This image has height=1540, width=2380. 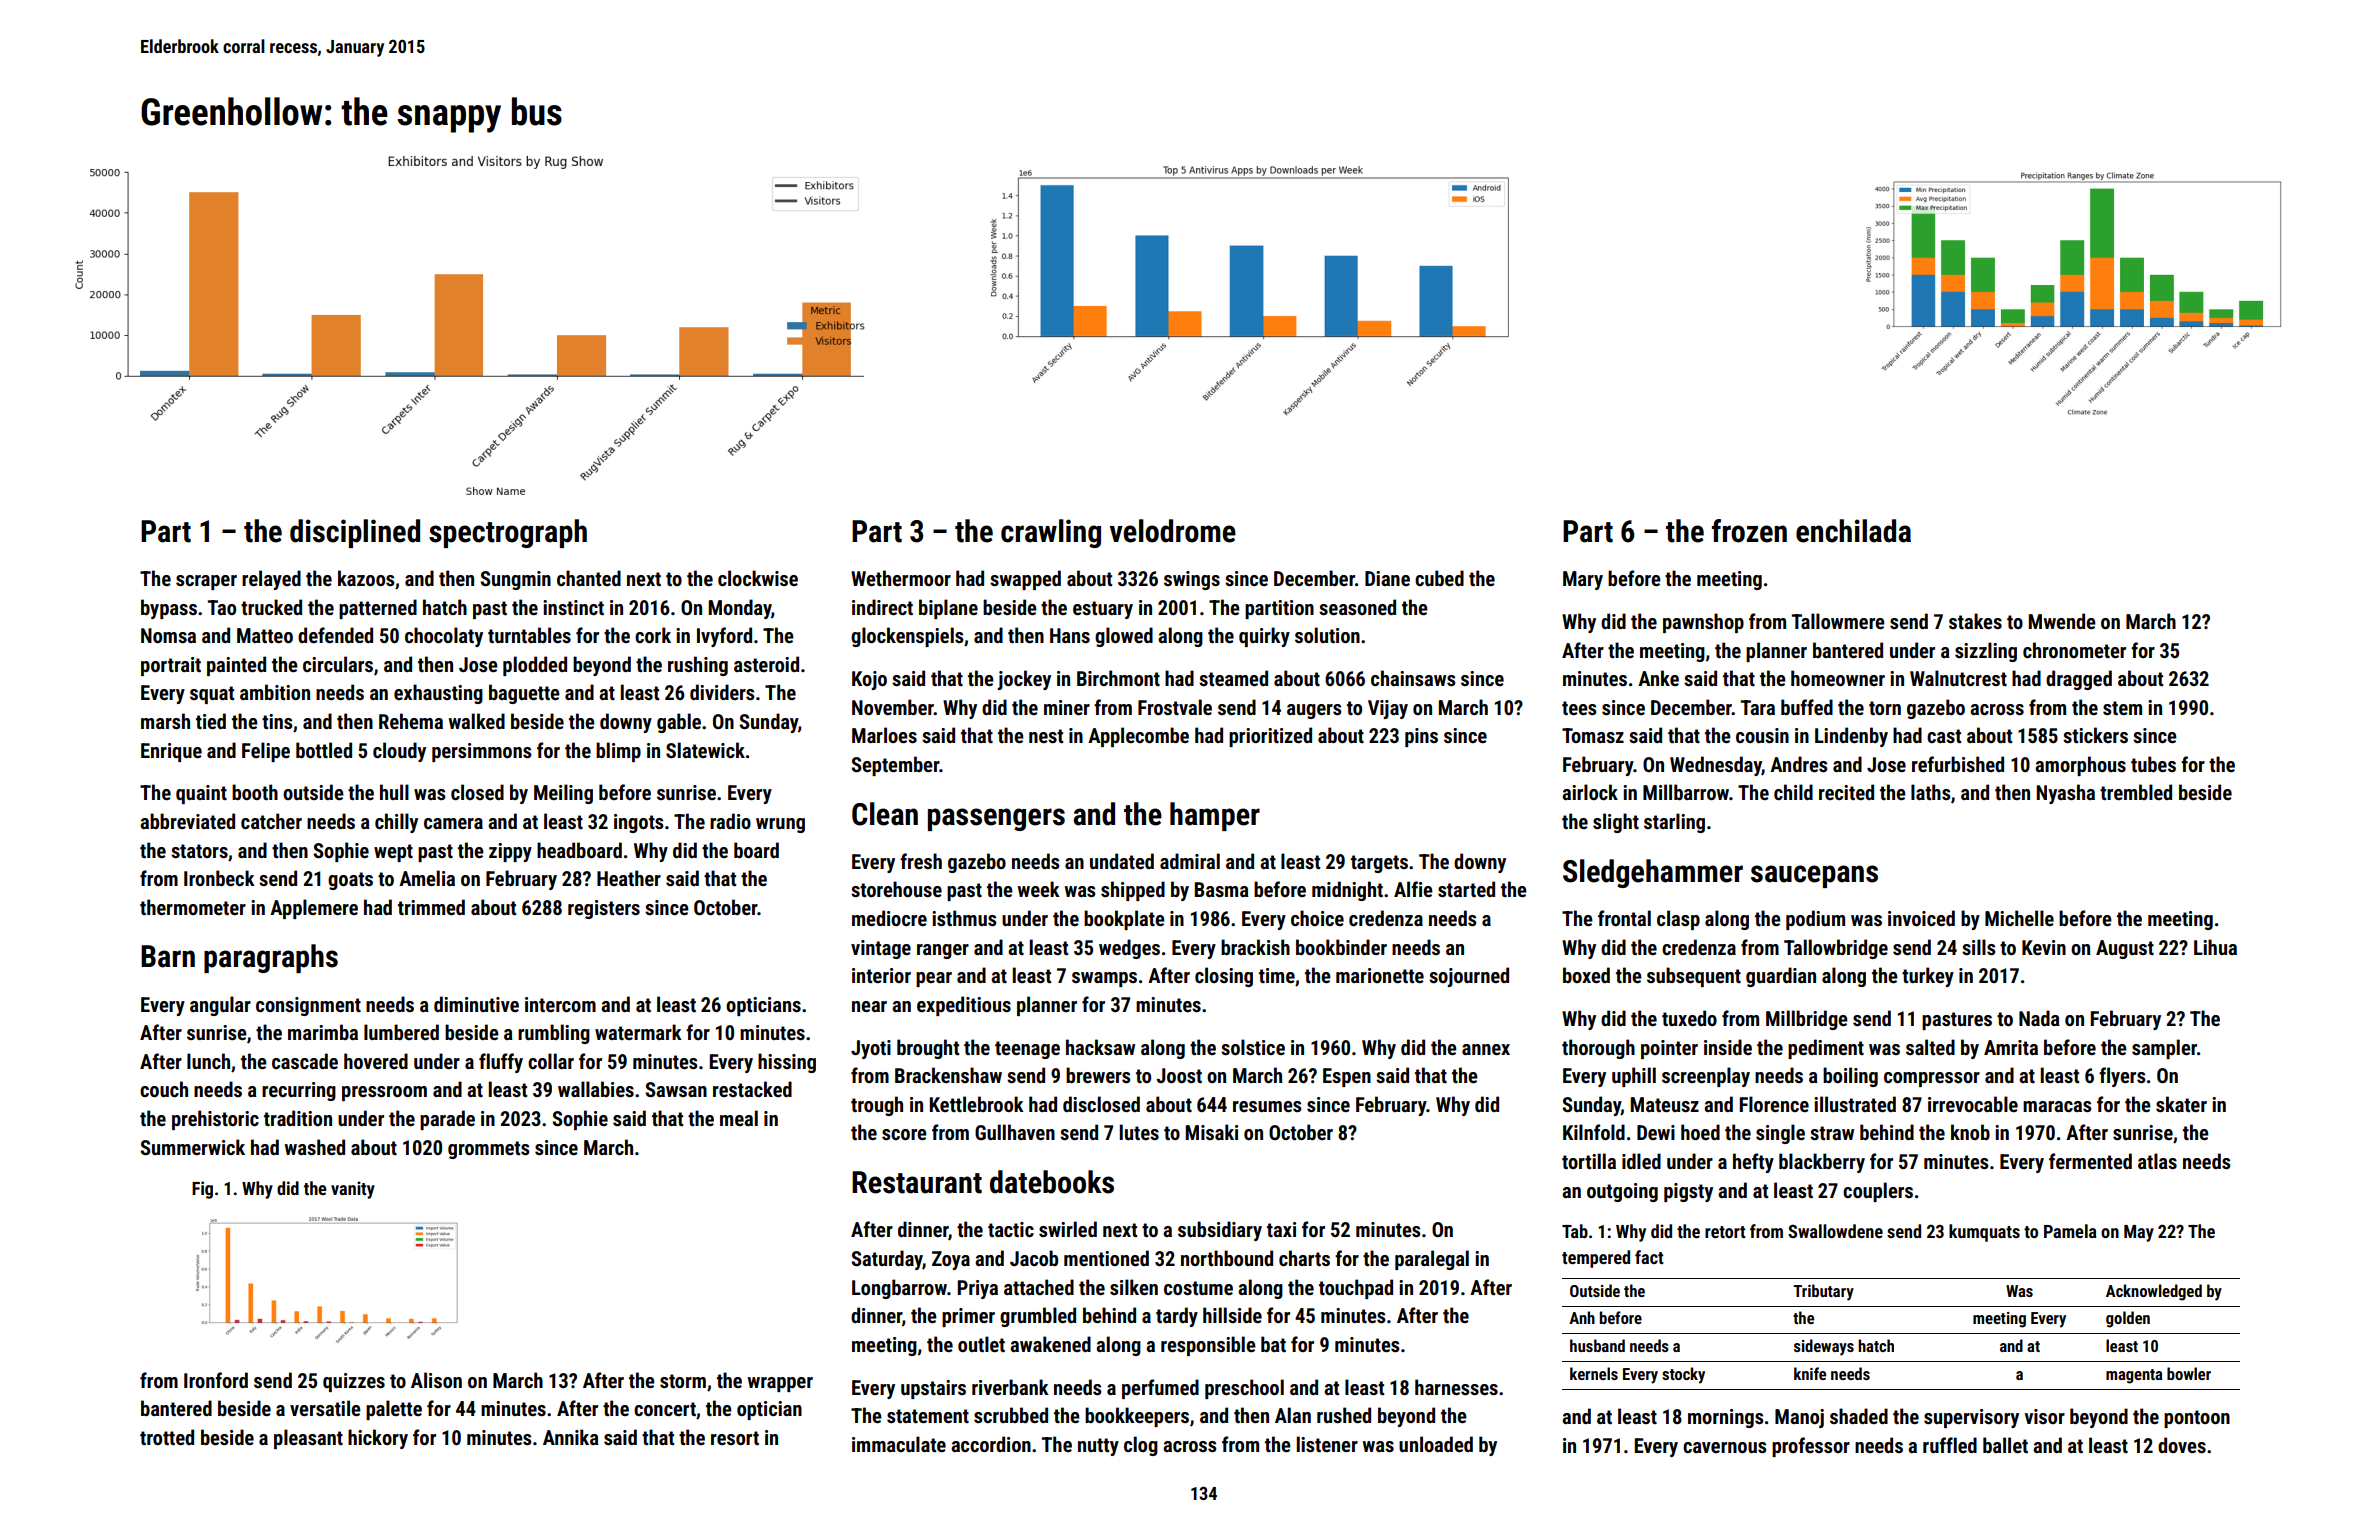 I want to click on crawling, so click(x=1051, y=533).
